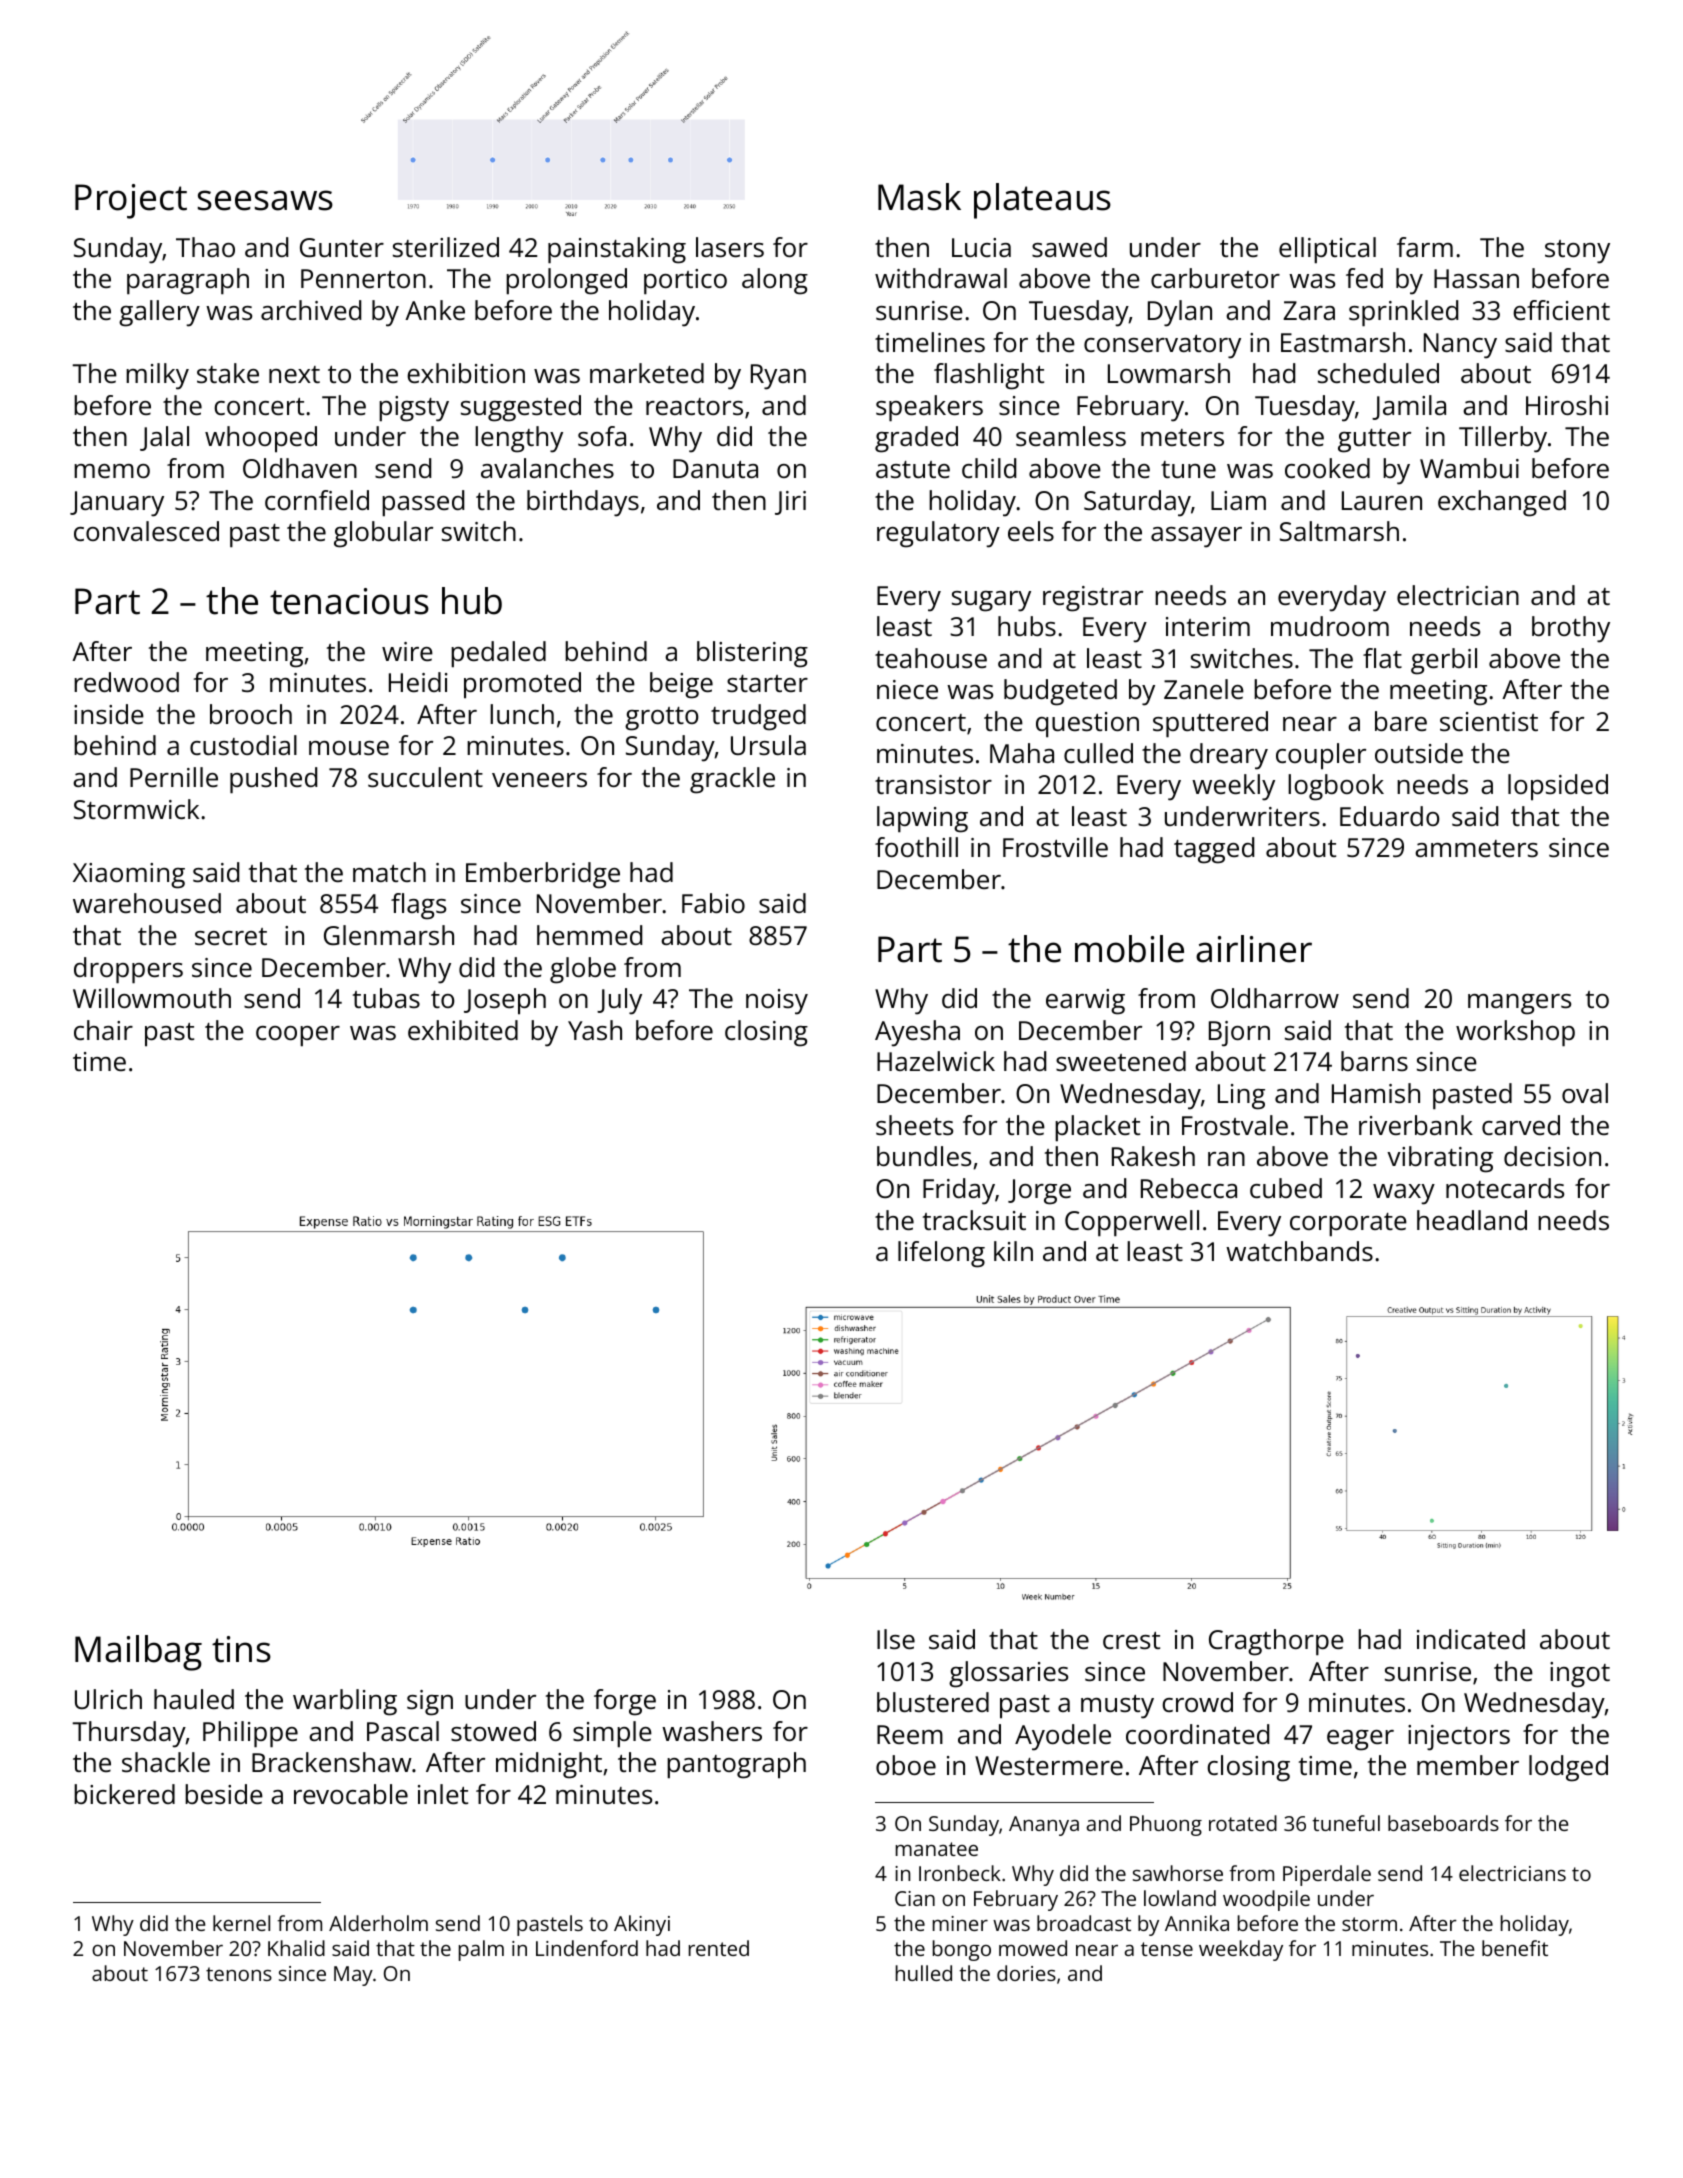 This image has height=2178, width=1683. I want to click on seesaws, so click(265, 200).
